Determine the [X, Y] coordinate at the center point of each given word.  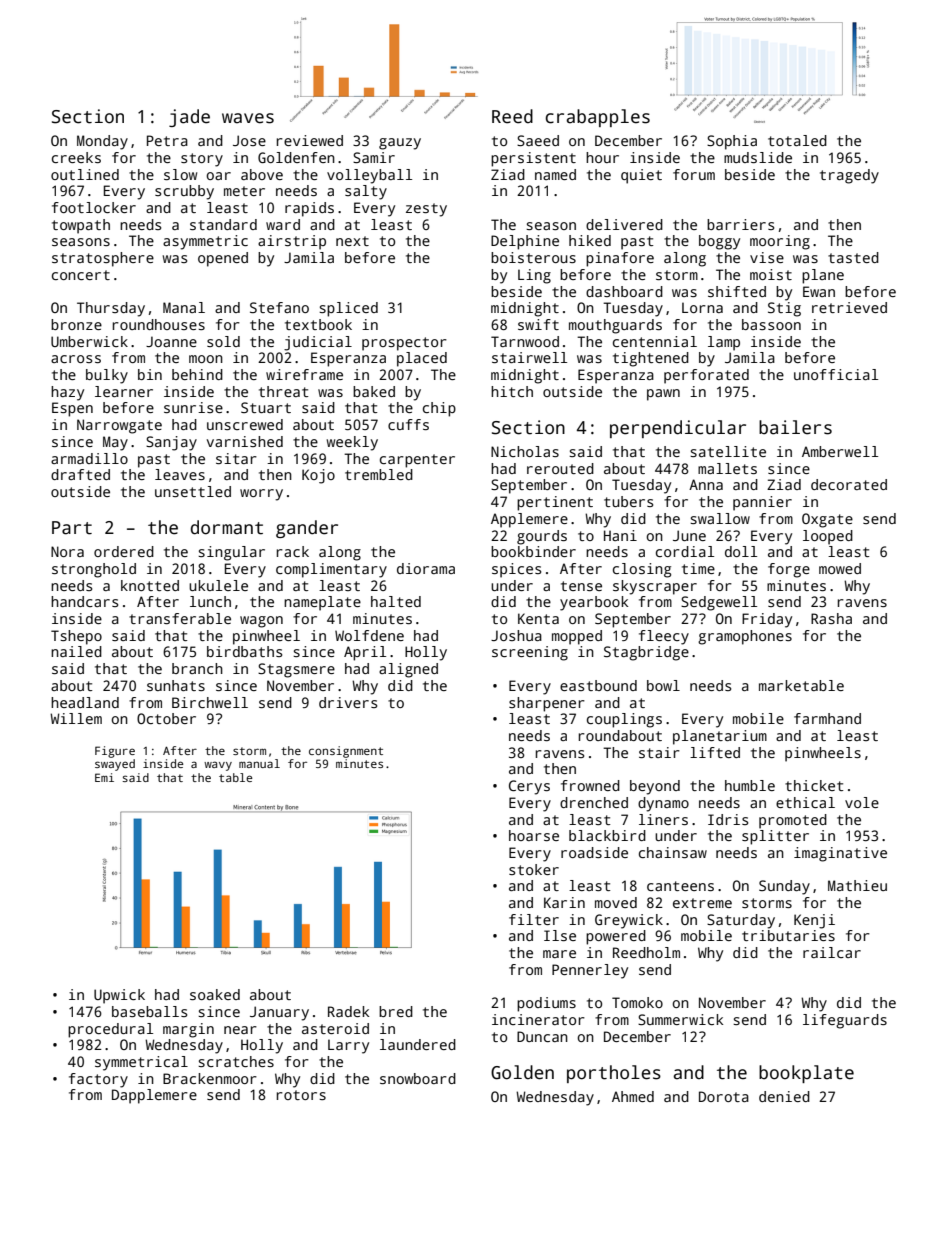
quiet [641, 176]
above [262, 174]
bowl [663, 685]
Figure [115, 752]
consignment [346, 752]
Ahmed [633, 1096]
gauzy [400, 144]
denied [784, 1096]
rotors [301, 1095]
